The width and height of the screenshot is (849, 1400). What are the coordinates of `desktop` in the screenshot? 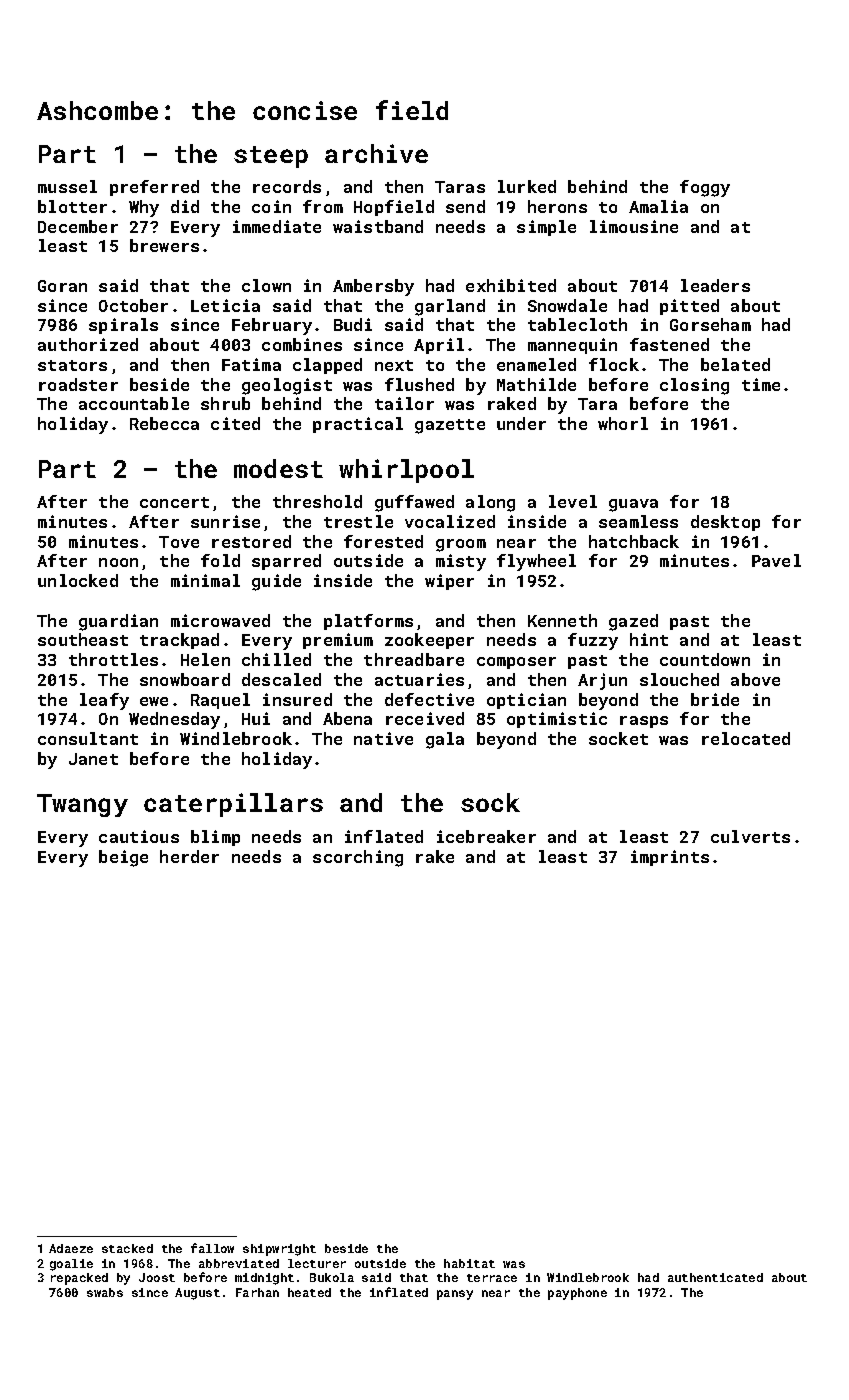 It's located at (725, 523).
